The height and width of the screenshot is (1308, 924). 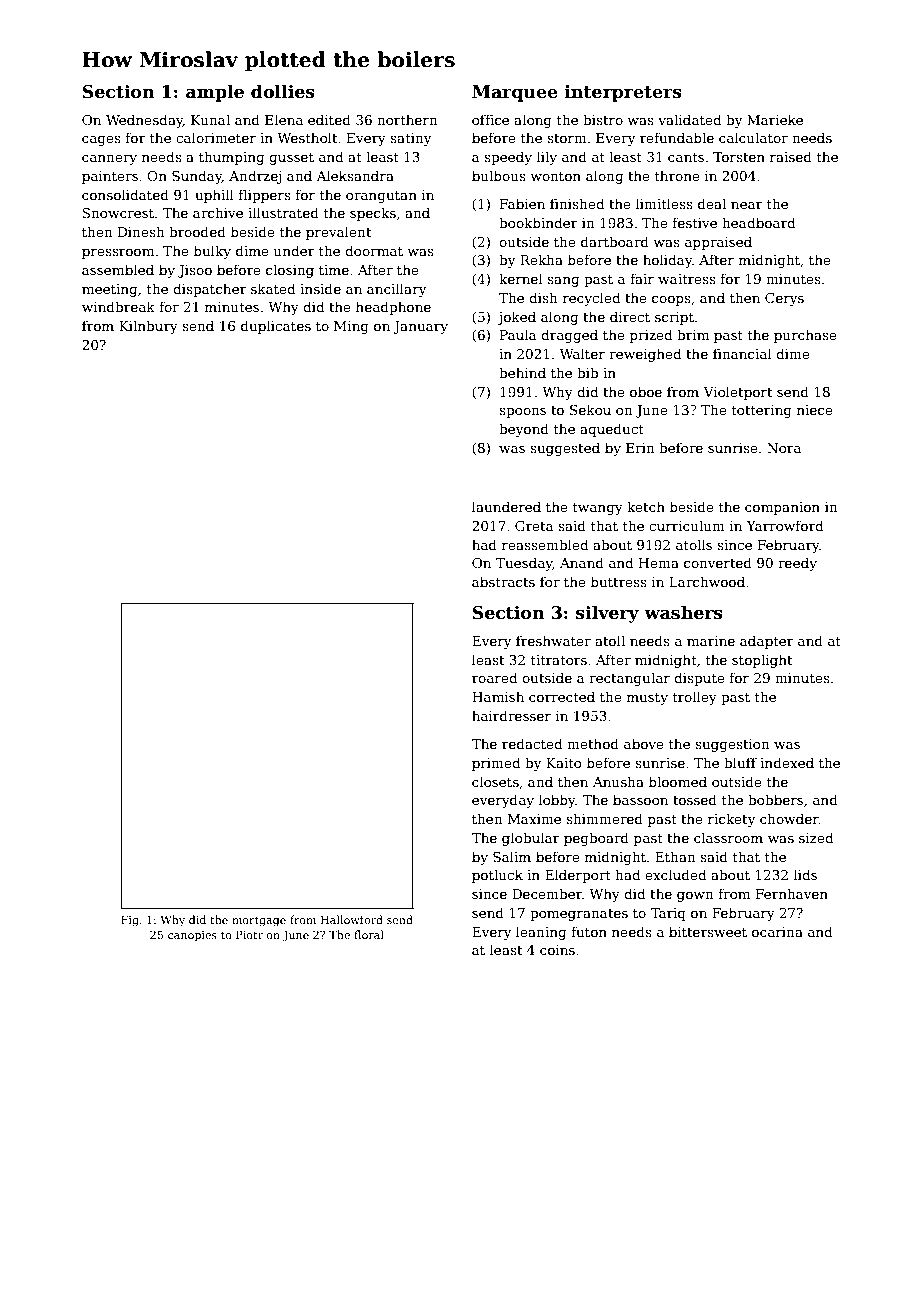 I want to click on Paula, so click(x=518, y=334).
